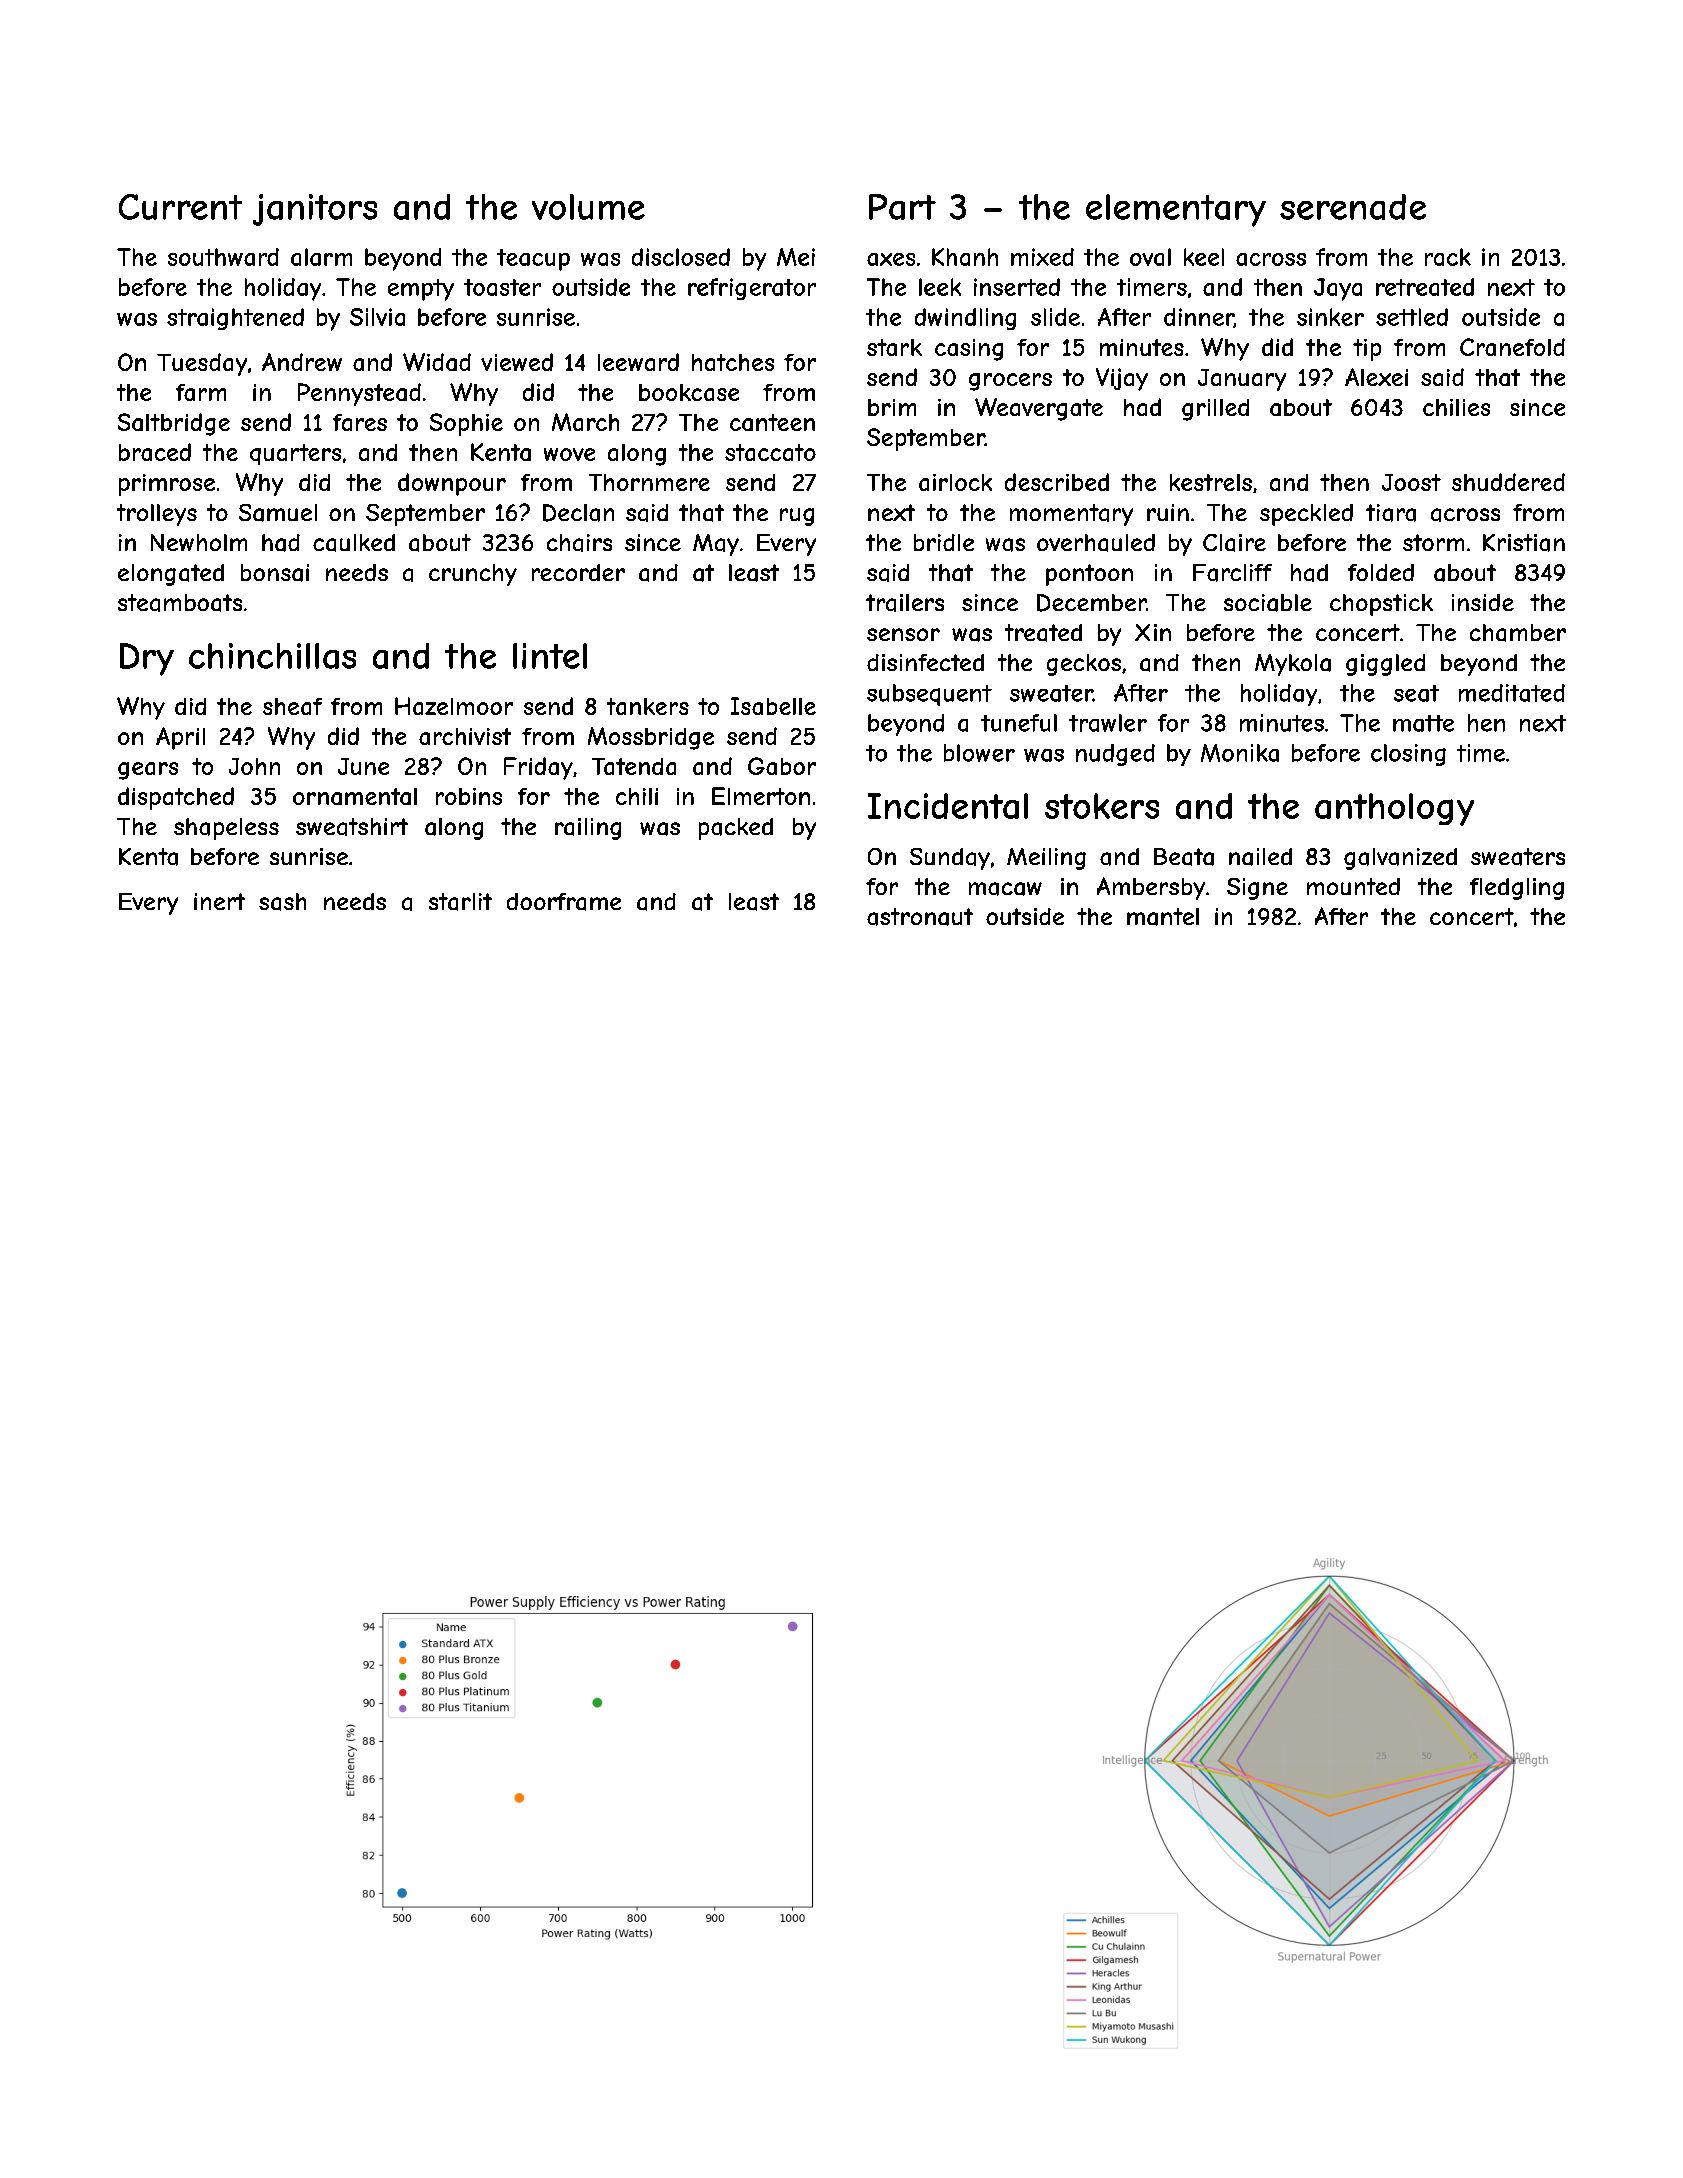 This screenshot has width=1683, height=2178. What do you see at coordinates (460, 902) in the screenshot?
I see `starlit` at bounding box center [460, 902].
